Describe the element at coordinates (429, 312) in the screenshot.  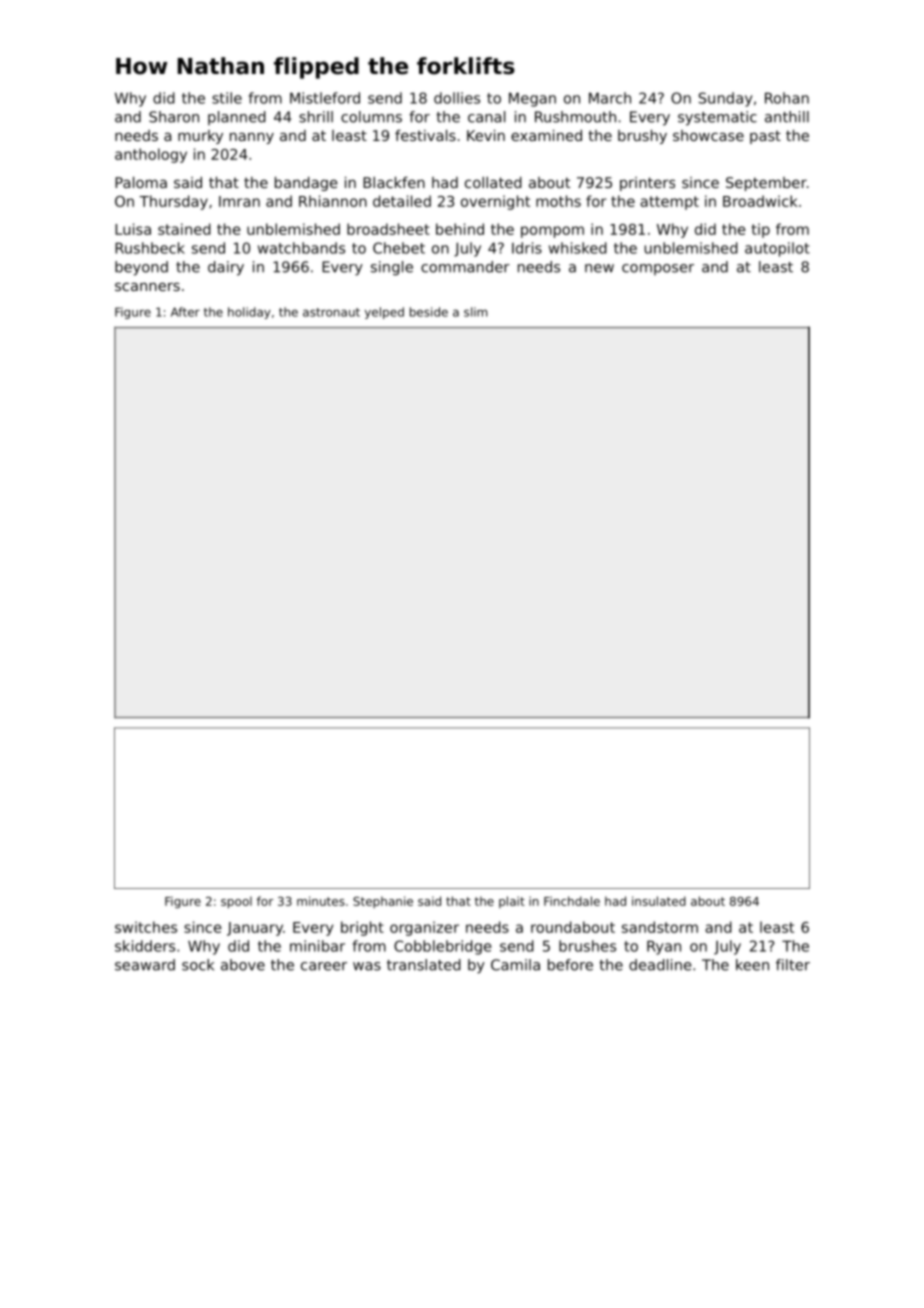
I see `beside` at that location.
